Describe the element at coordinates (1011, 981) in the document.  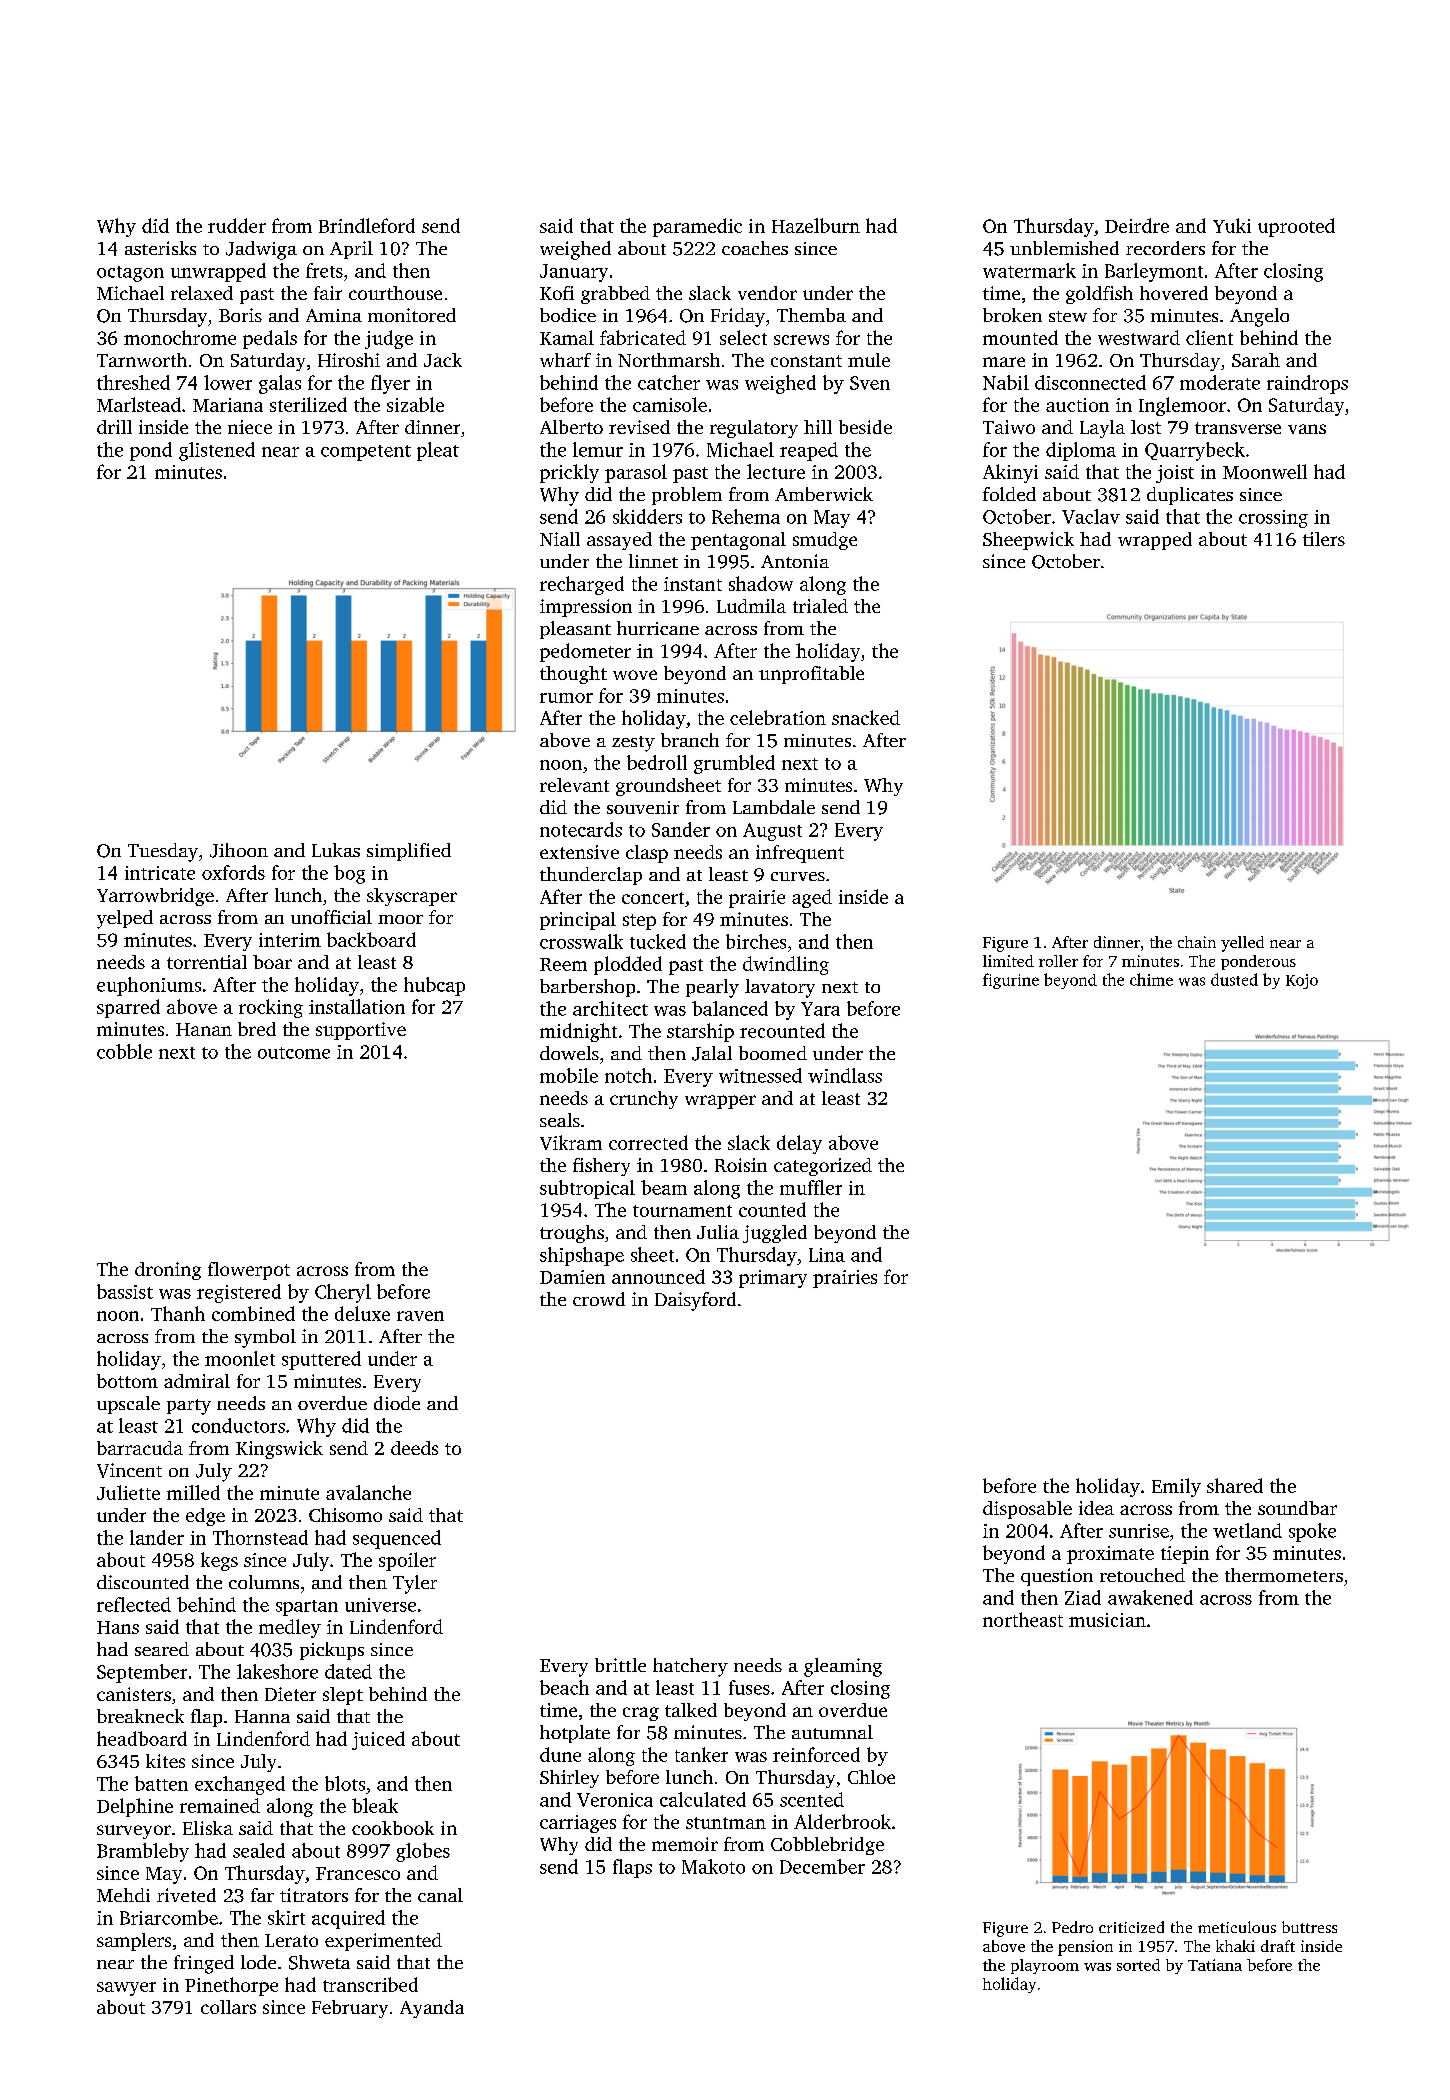
I see `figurine` at that location.
